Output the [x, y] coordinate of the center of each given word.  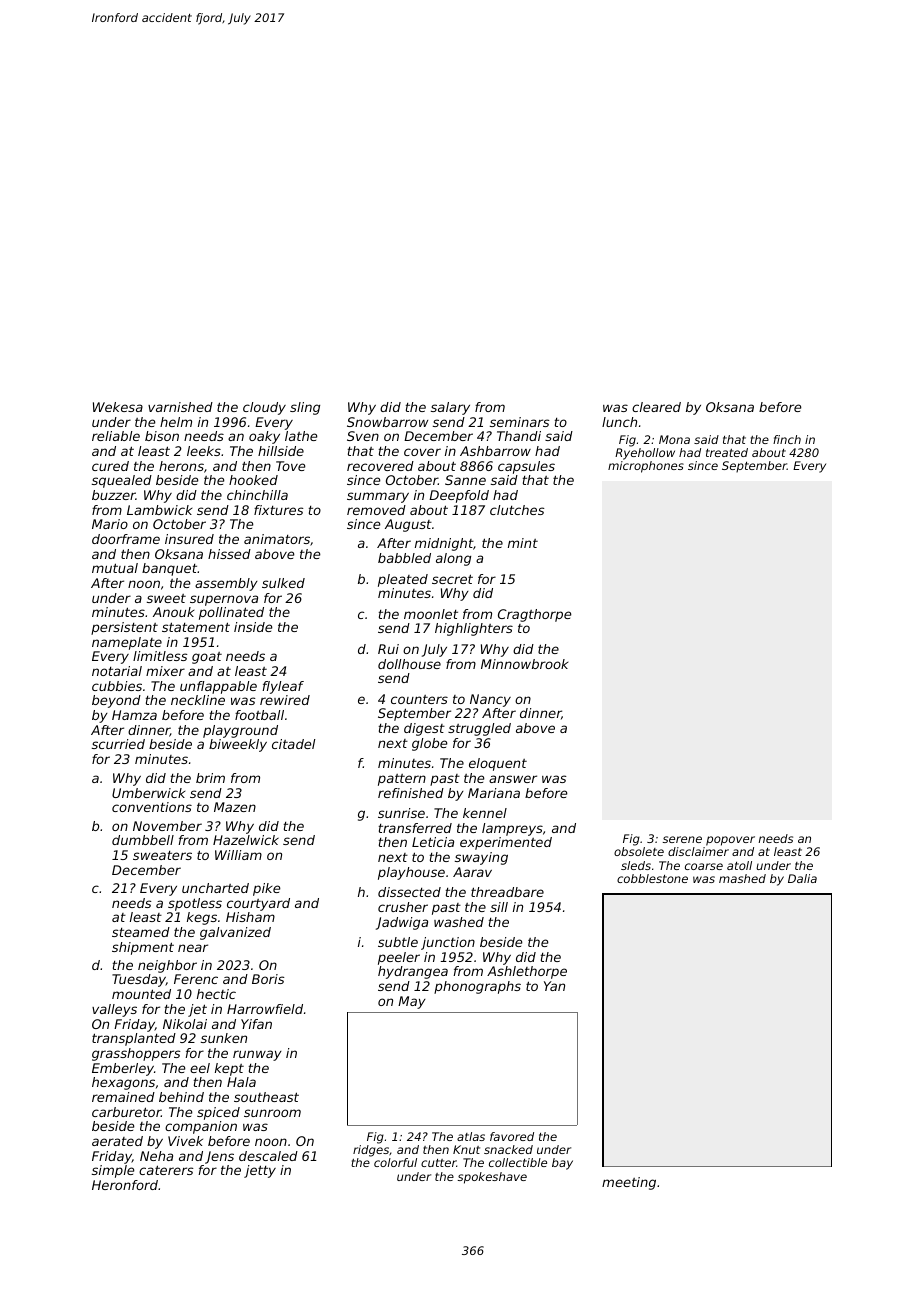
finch [787, 439]
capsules [526, 467]
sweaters [162, 855]
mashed [742, 878]
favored [512, 1136]
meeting [629, 1183]
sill [499, 907]
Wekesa [118, 407]
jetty [260, 1171]
